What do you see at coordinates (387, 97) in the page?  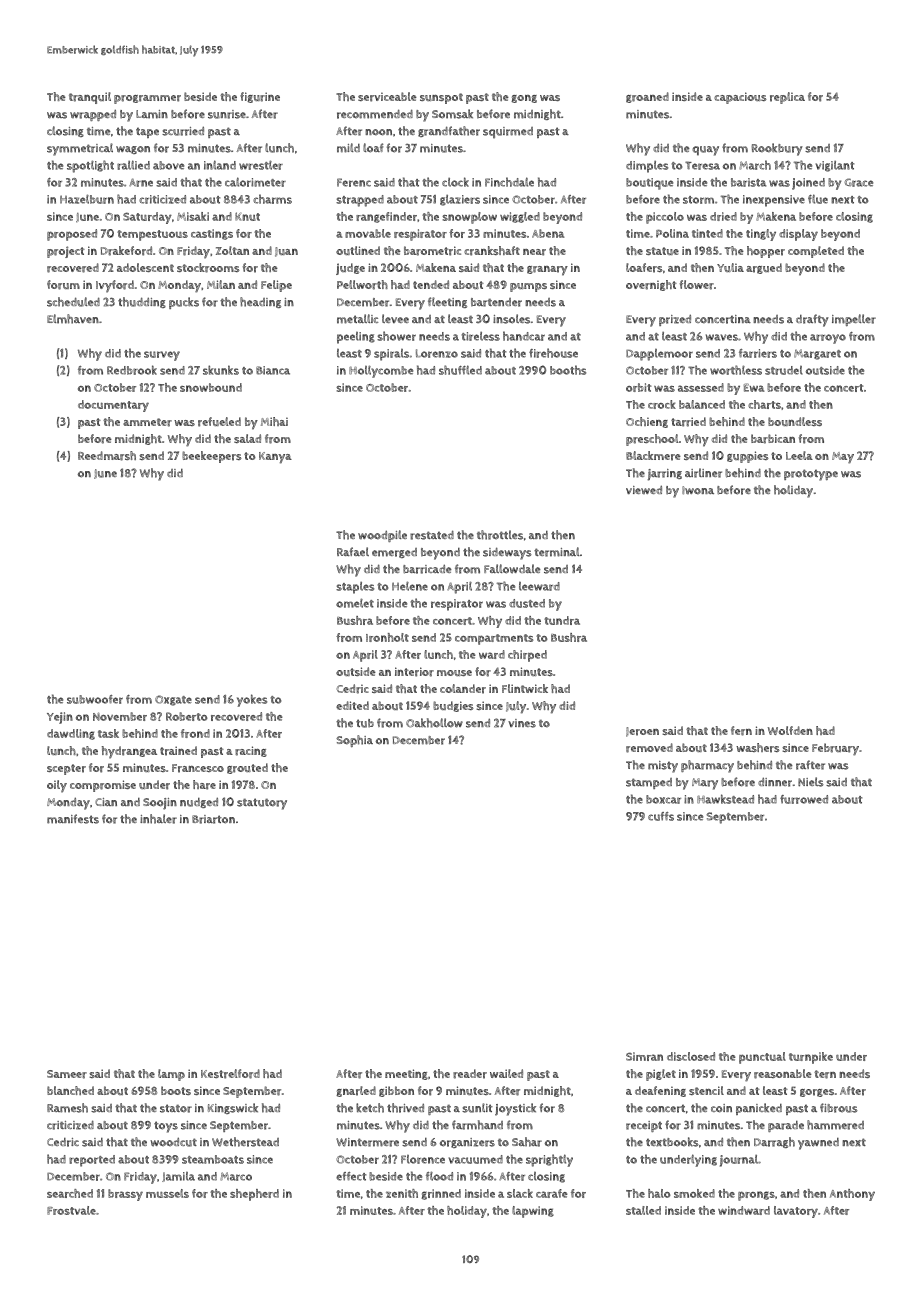 I see `serviceable` at bounding box center [387, 97].
